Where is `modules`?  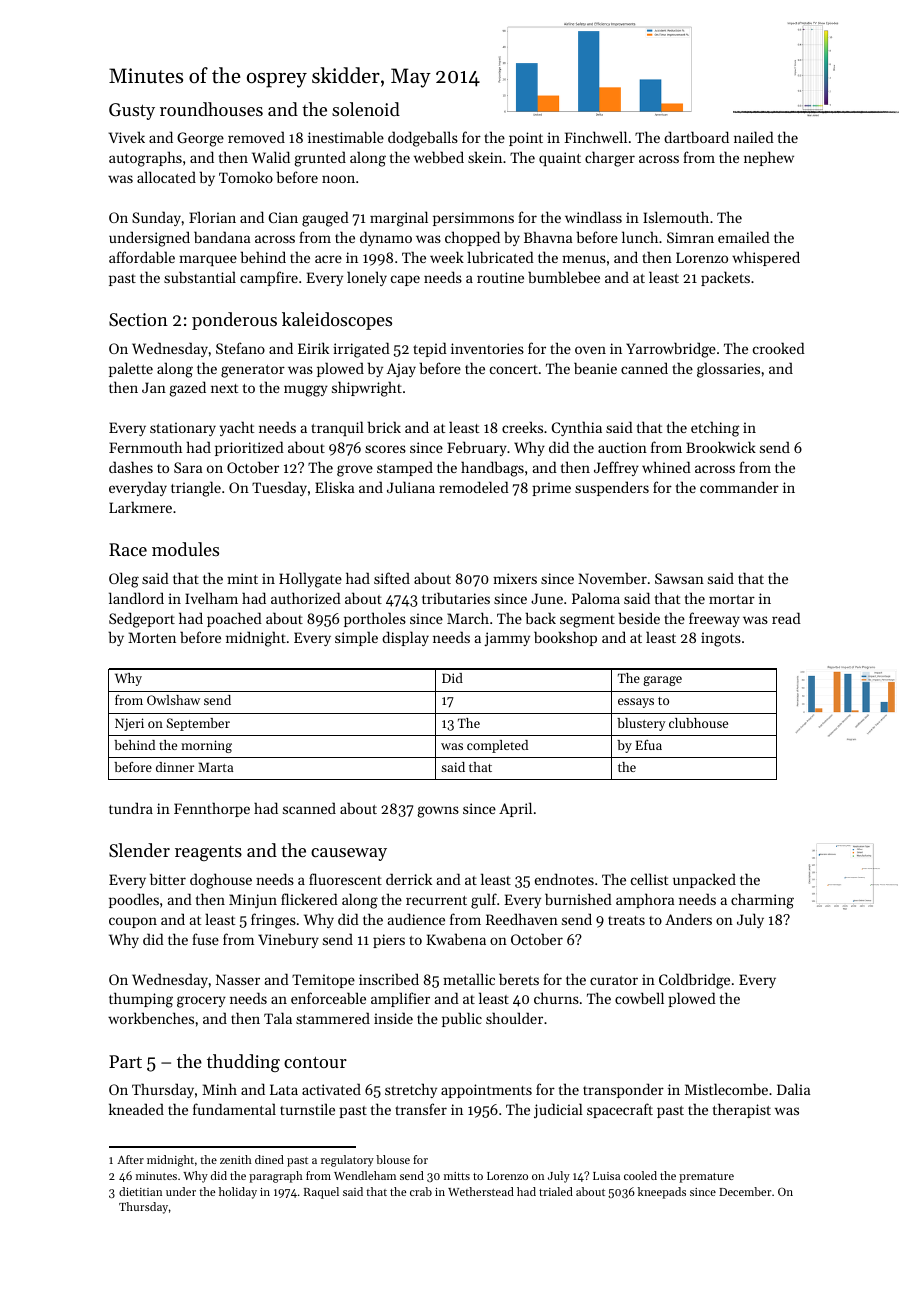
modules is located at coordinates (185, 549).
